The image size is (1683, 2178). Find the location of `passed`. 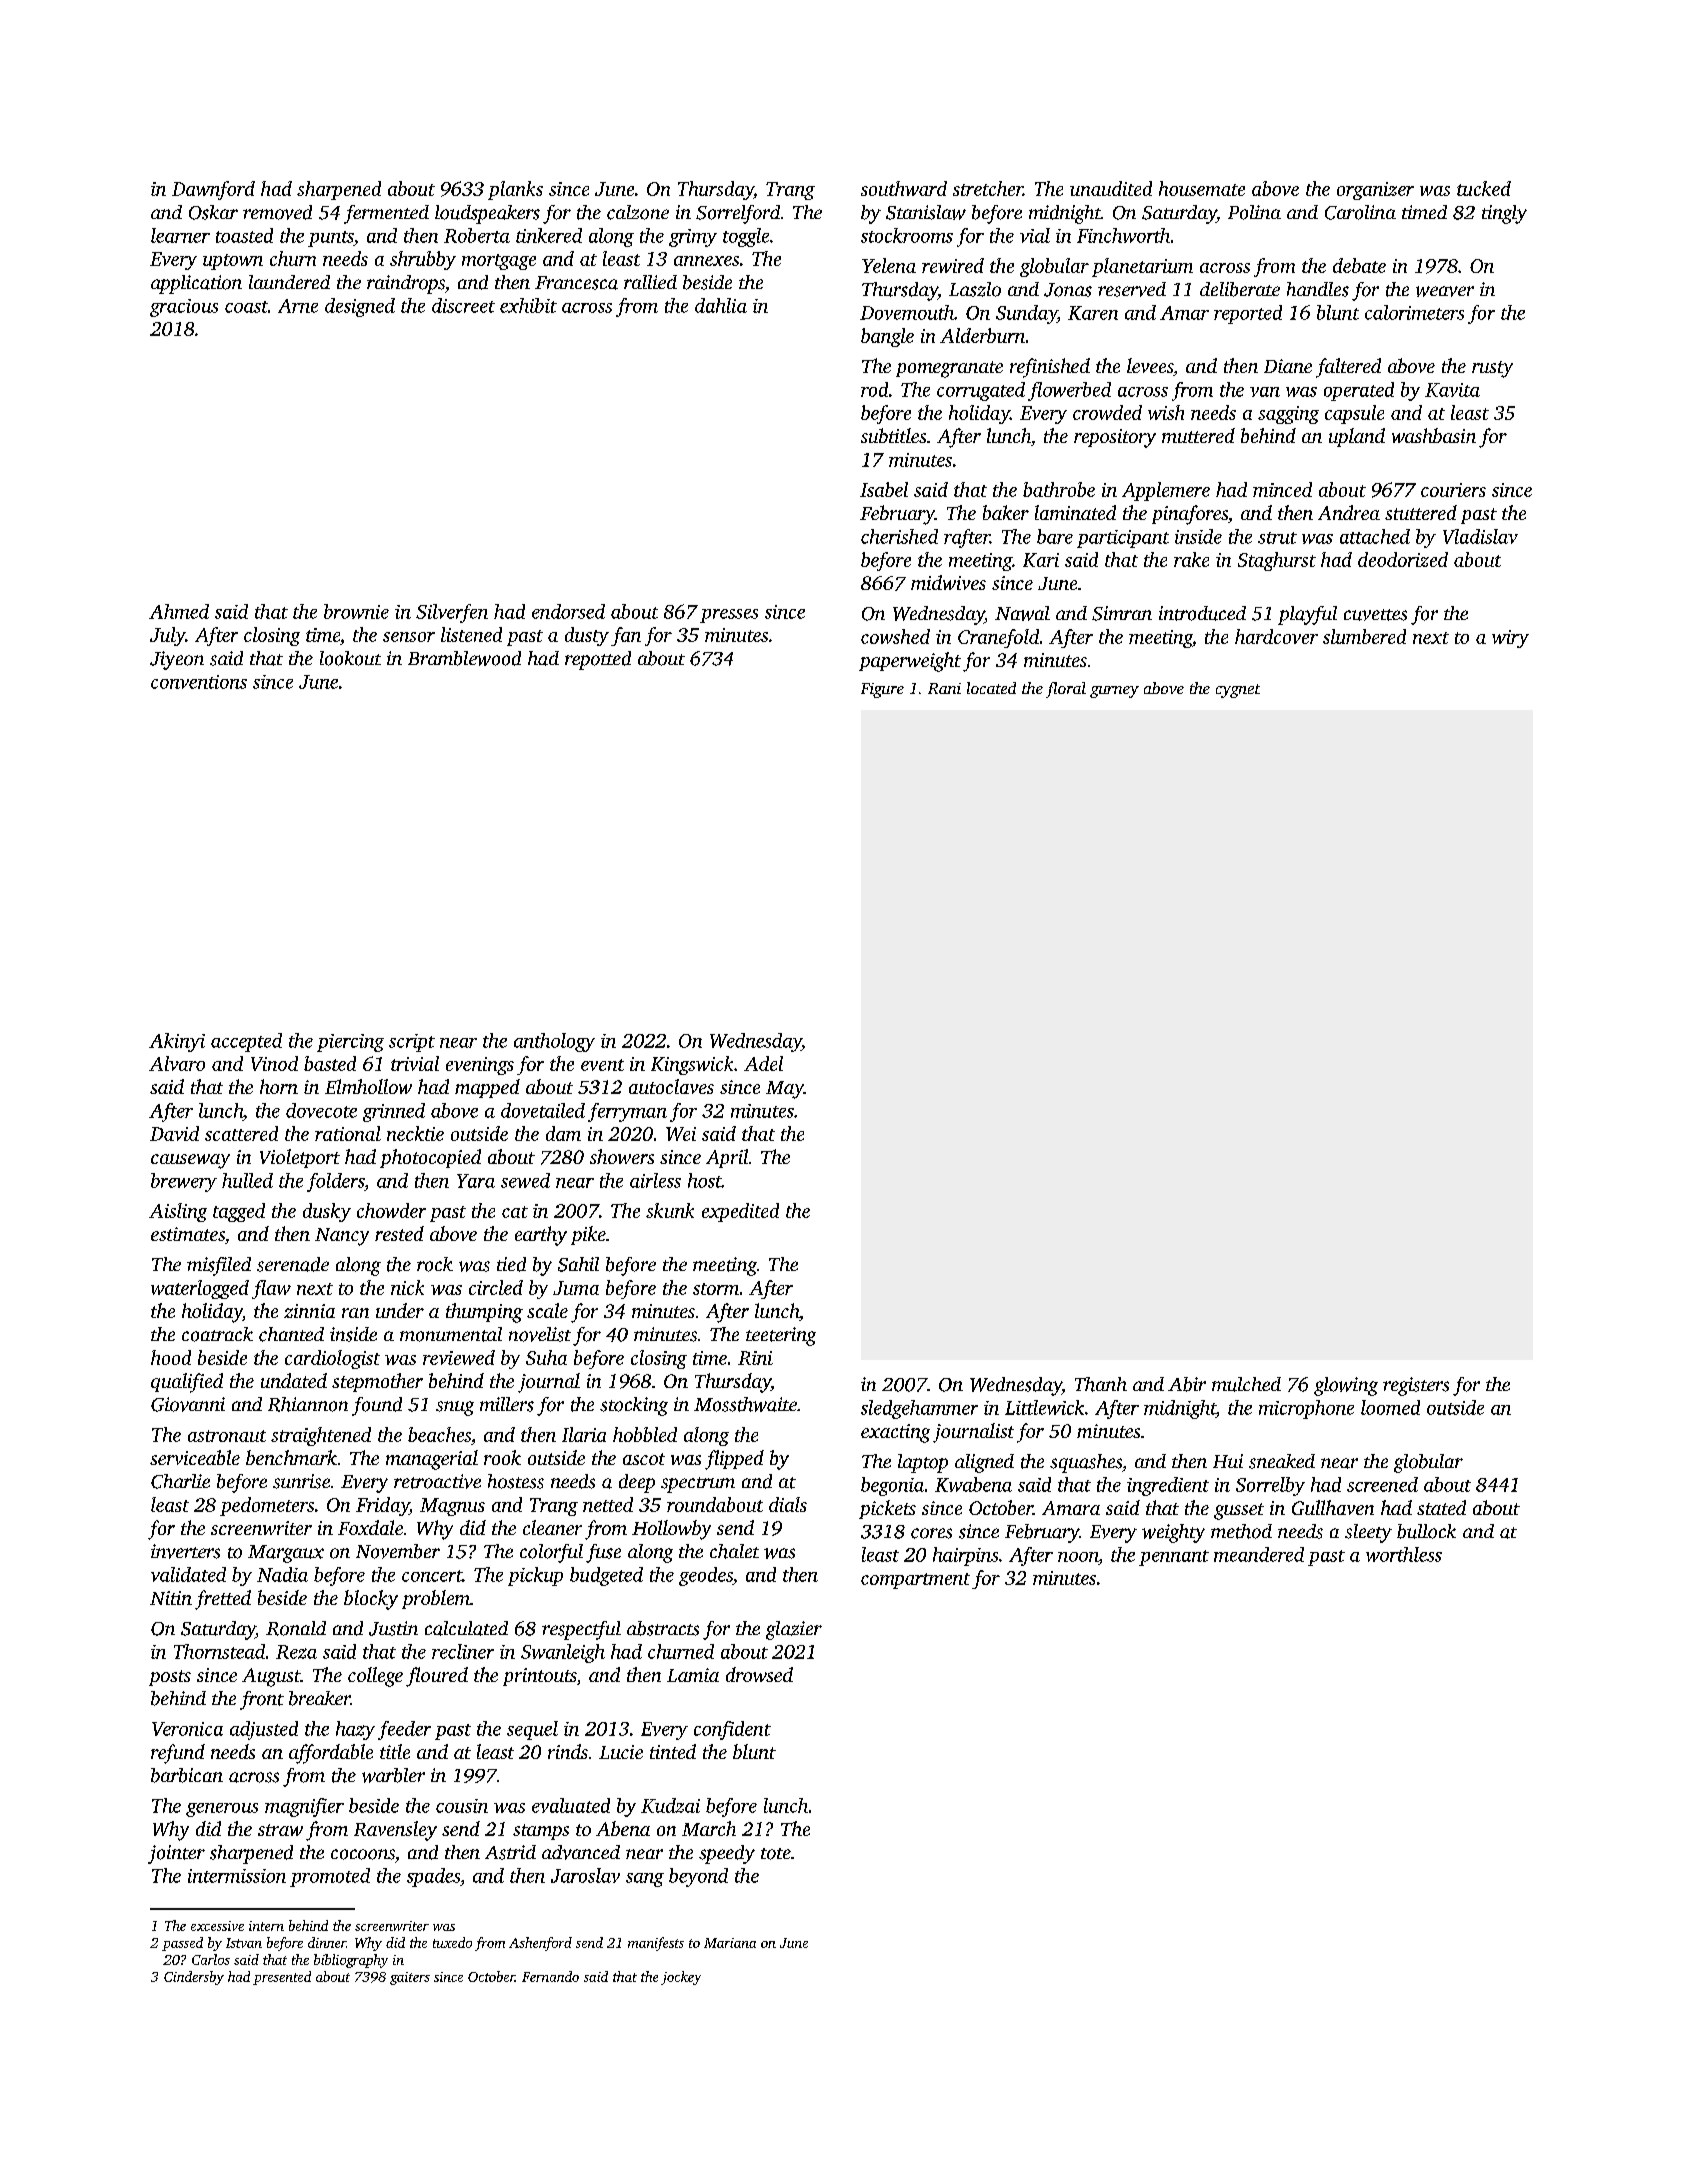

passed is located at coordinates (182, 1944).
